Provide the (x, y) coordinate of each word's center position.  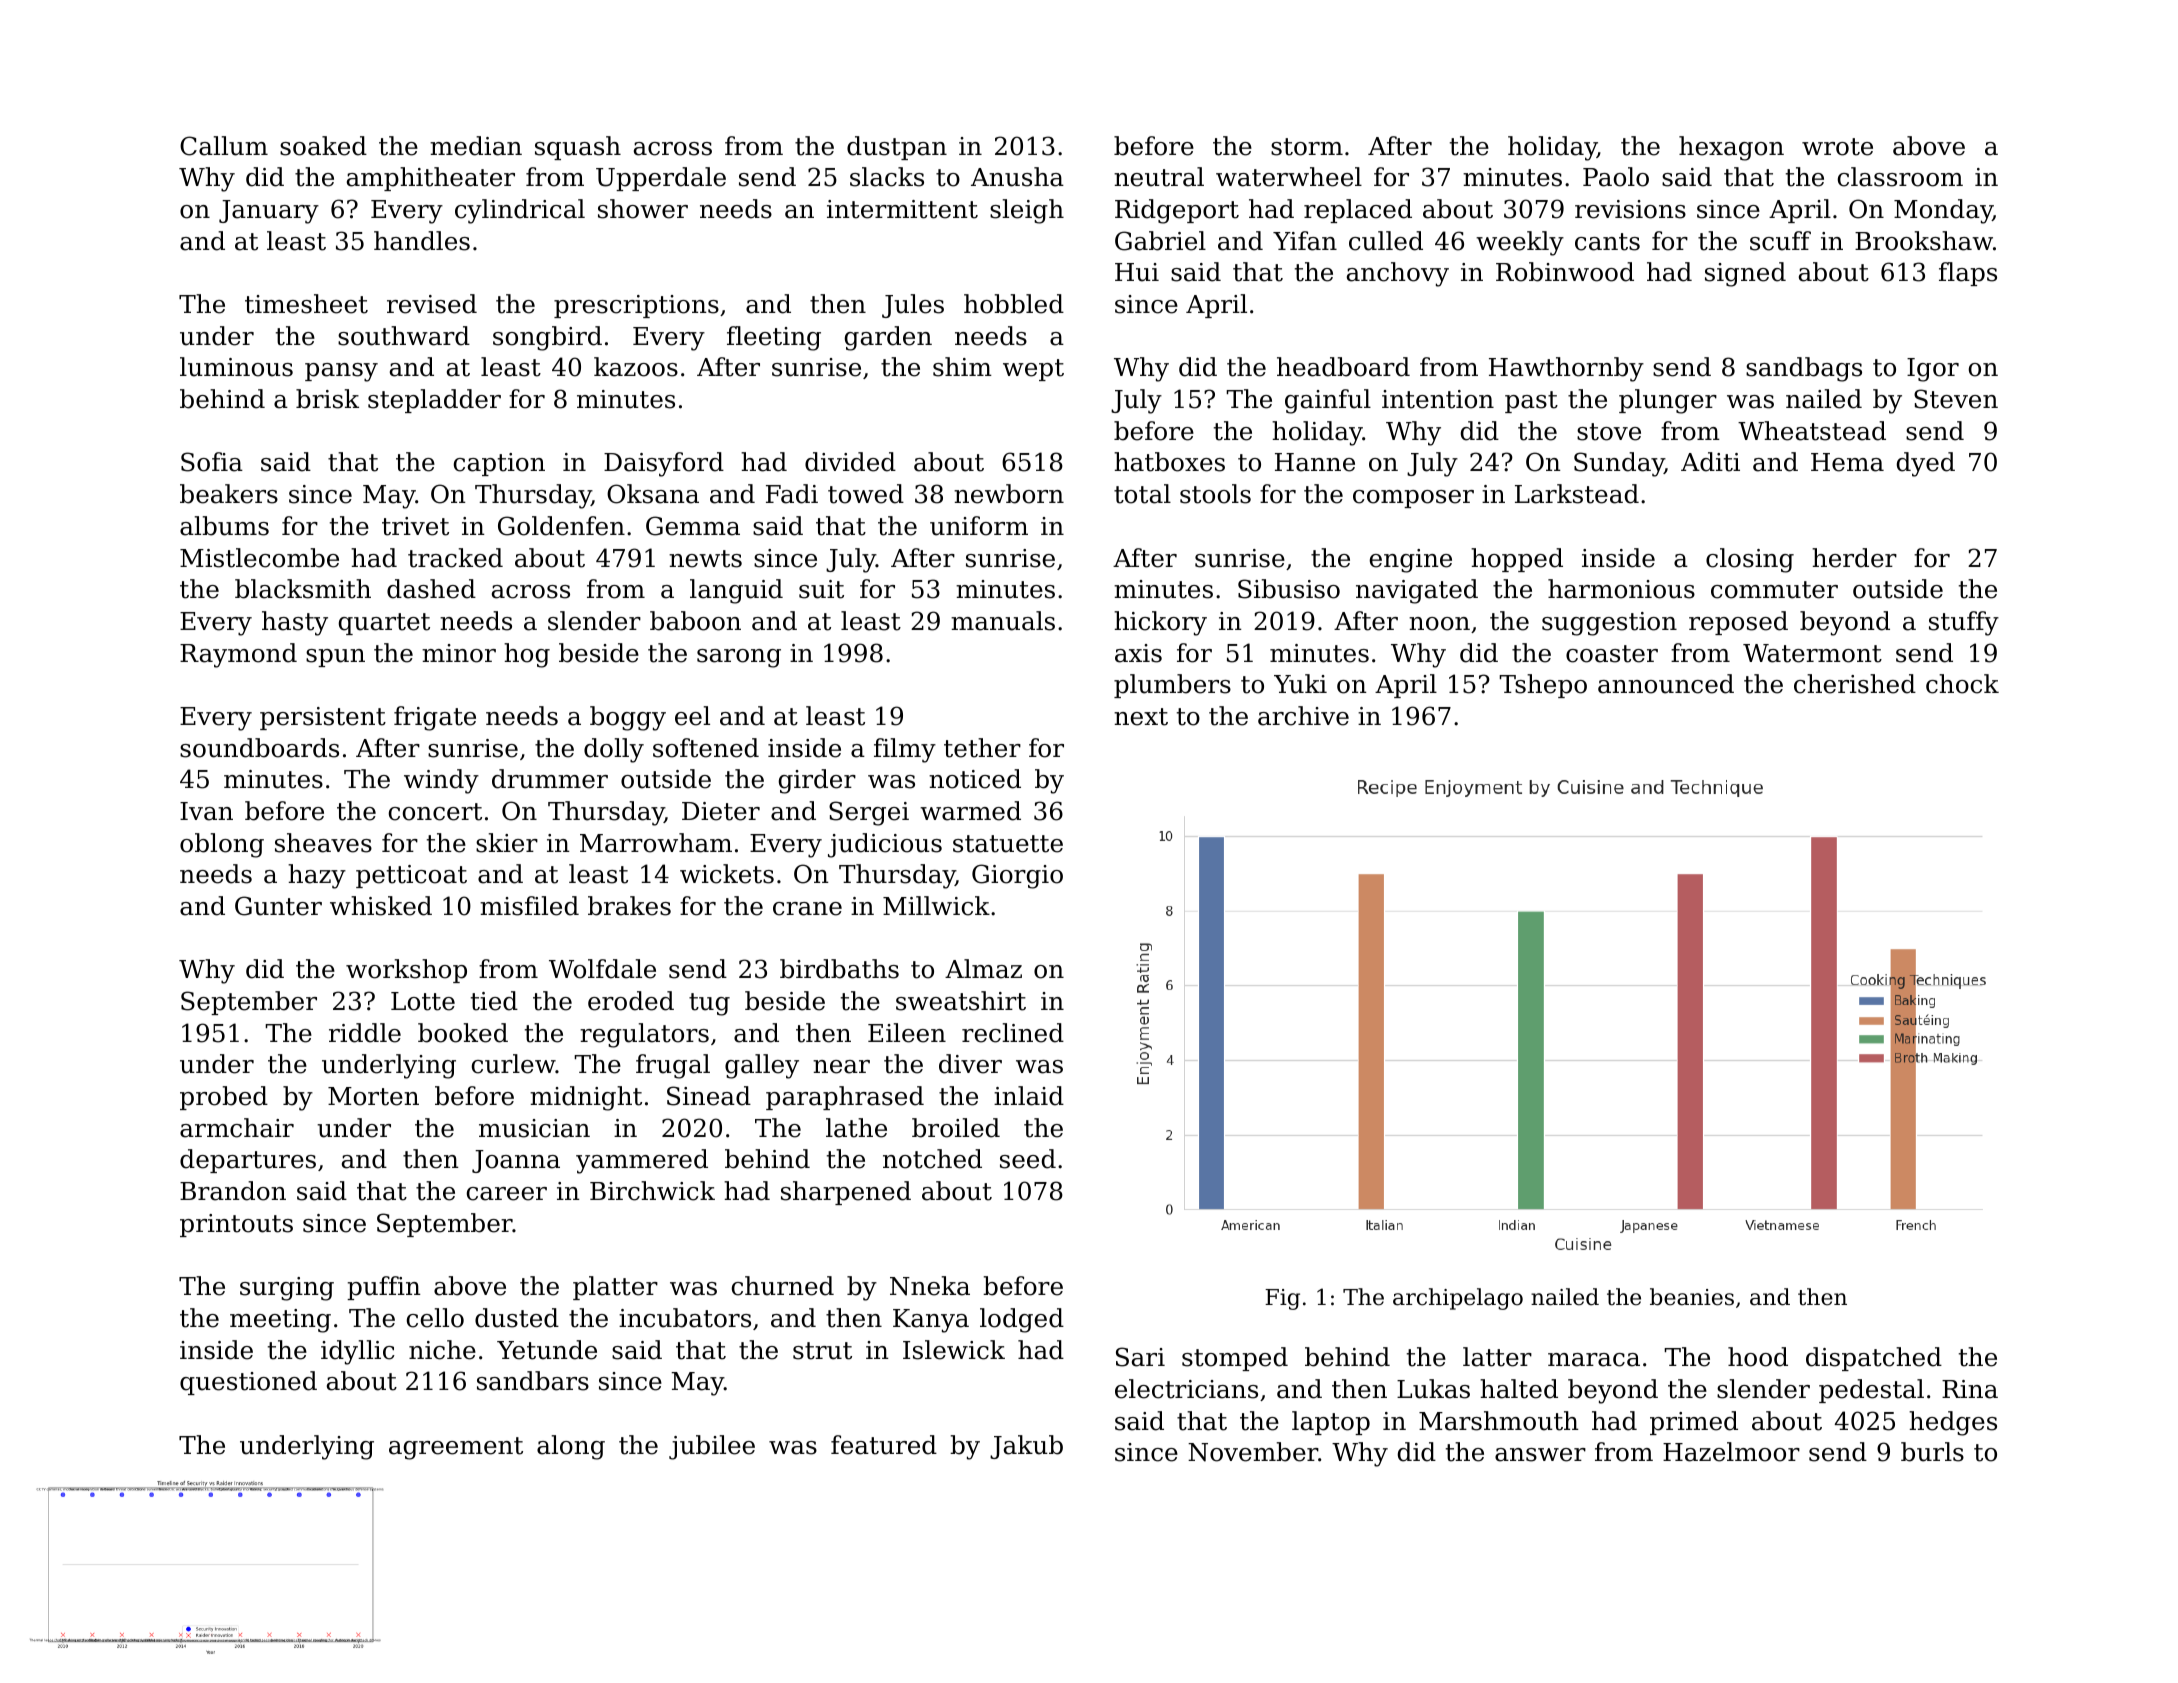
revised (432, 304)
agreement (456, 1448)
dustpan (897, 148)
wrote (1837, 147)
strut (822, 1351)
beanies (1692, 1297)
